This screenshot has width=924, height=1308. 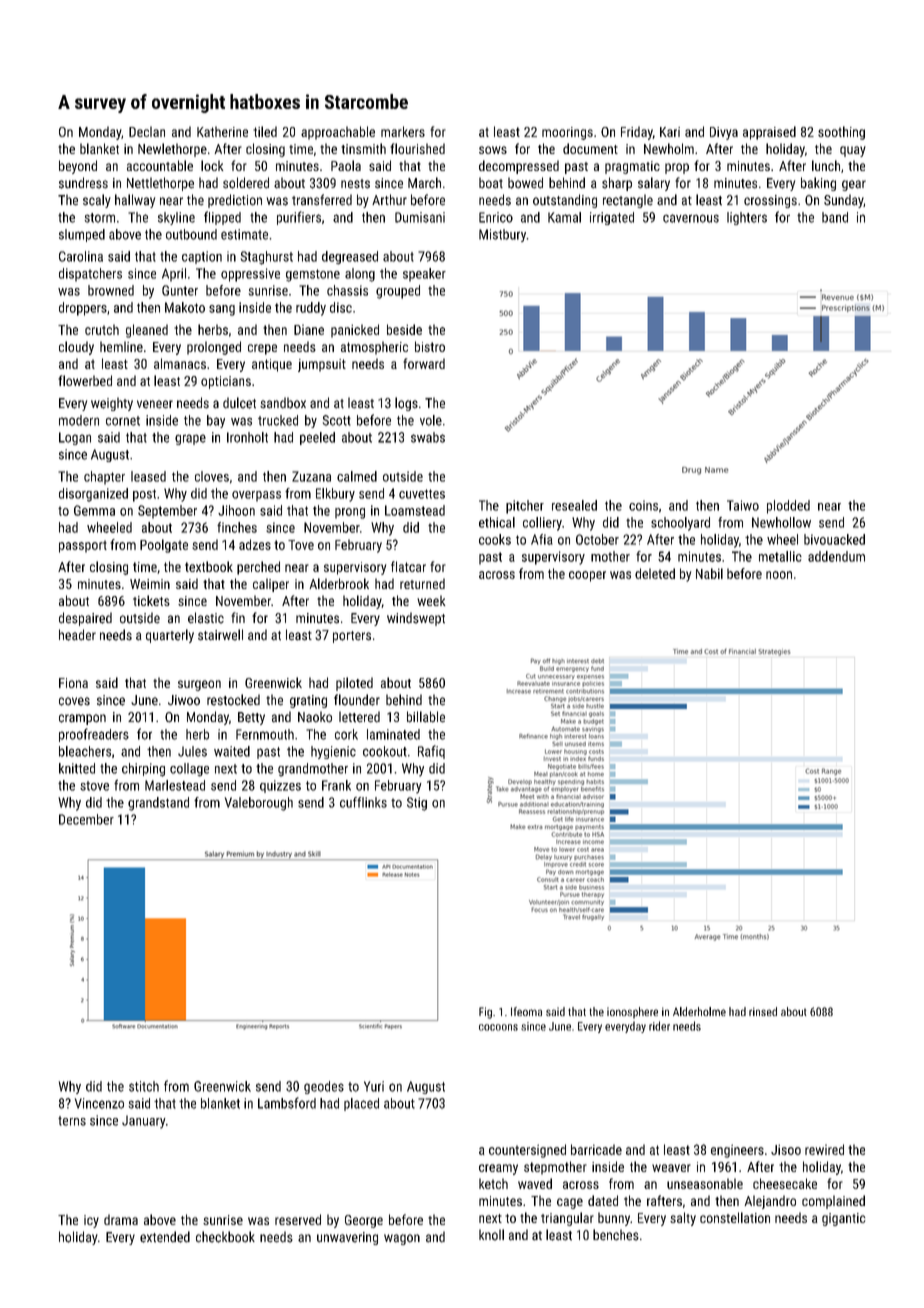 I want to click on unwavering, so click(x=347, y=1238).
